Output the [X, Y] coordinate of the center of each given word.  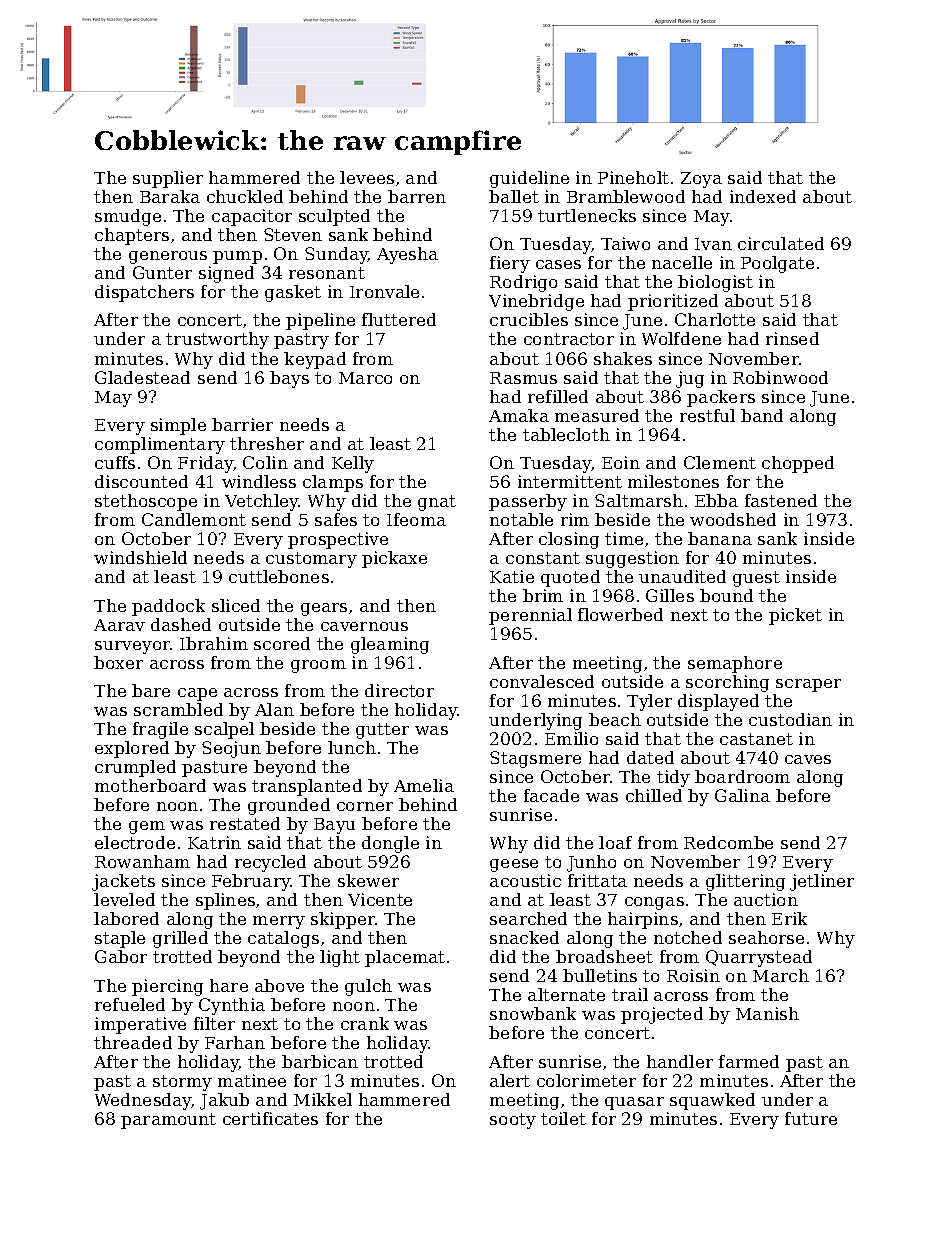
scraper [808, 685]
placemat [405, 958]
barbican [320, 1061]
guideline [529, 179]
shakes [623, 358]
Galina [742, 795]
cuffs [115, 462]
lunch [352, 747]
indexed [763, 196]
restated [245, 823]
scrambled [178, 709]
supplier [168, 179]
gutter [382, 731]
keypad [315, 360]
